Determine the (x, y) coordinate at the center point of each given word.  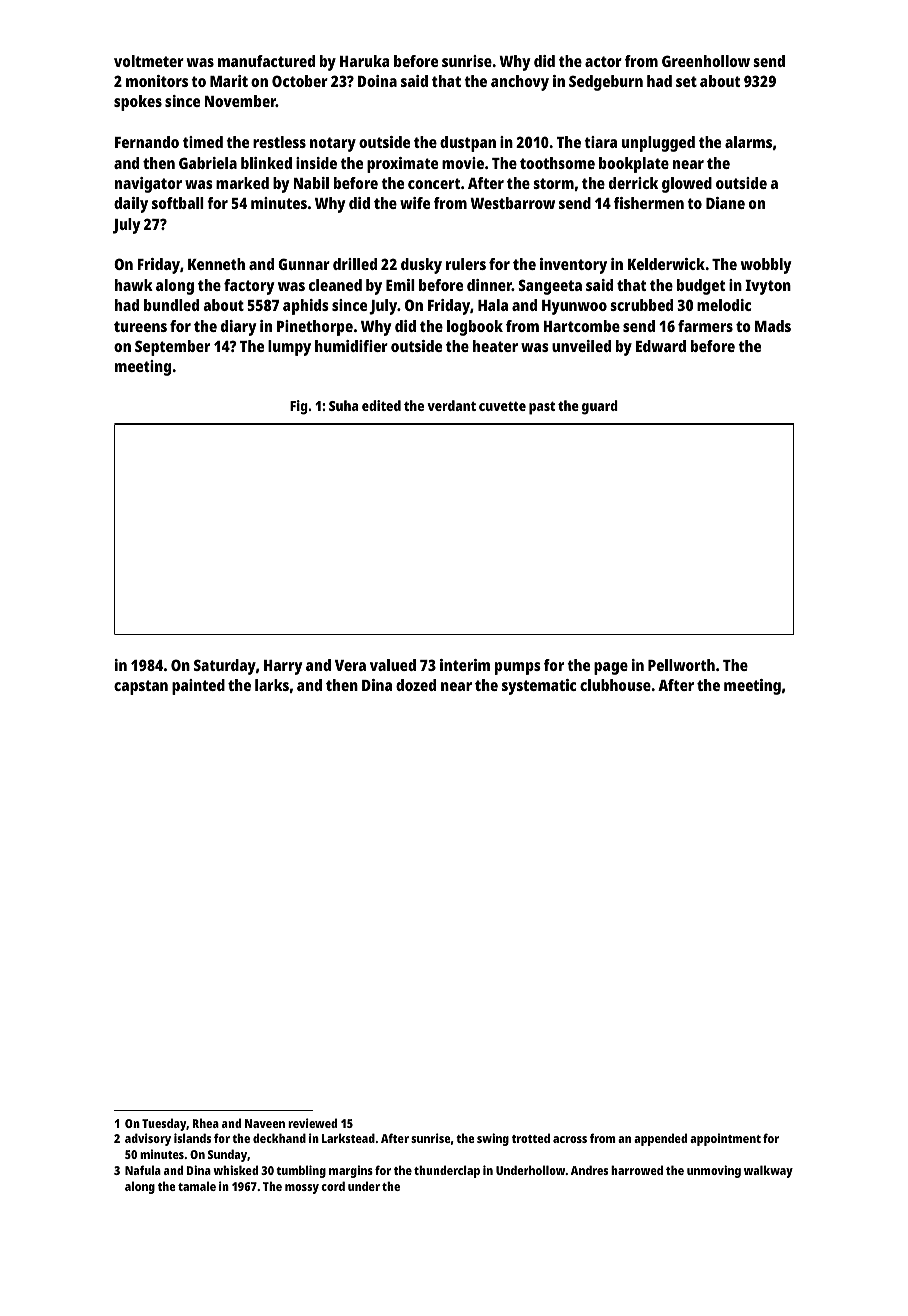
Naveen (265, 1123)
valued (393, 665)
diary (238, 328)
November (240, 101)
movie (463, 163)
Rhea (206, 1123)
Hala (493, 305)
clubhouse (615, 685)
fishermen (649, 203)
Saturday (225, 667)
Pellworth (681, 665)
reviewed (312, 1123)
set (686, 81)
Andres (589, 1170)
